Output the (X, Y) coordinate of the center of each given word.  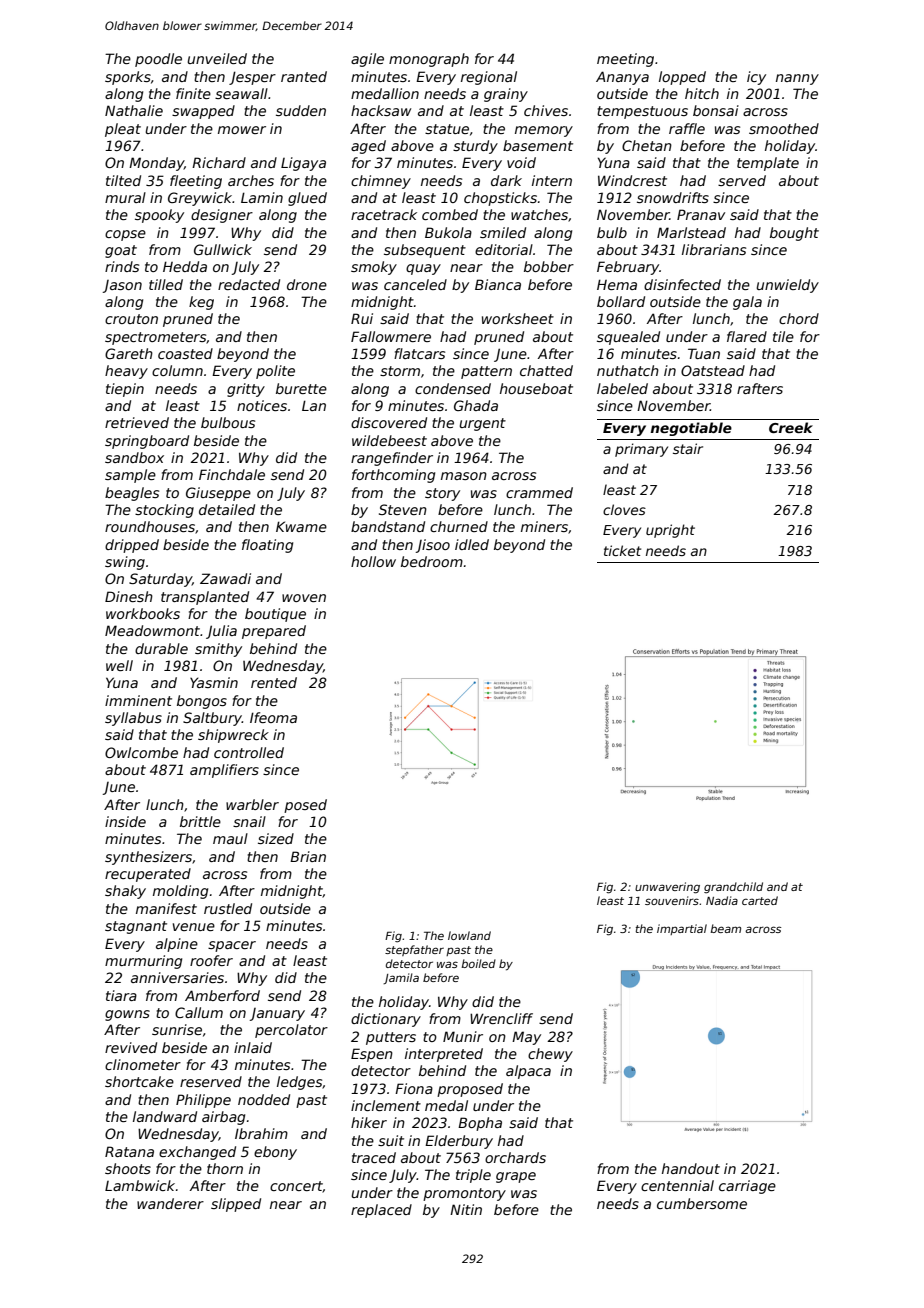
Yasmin (214, 682)
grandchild (733, 888)
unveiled (217, 58)
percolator (291, 1031)
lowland (469, 935)
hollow (373, 561)
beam (725, 928)
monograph (429, 60)
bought (794, 234)
